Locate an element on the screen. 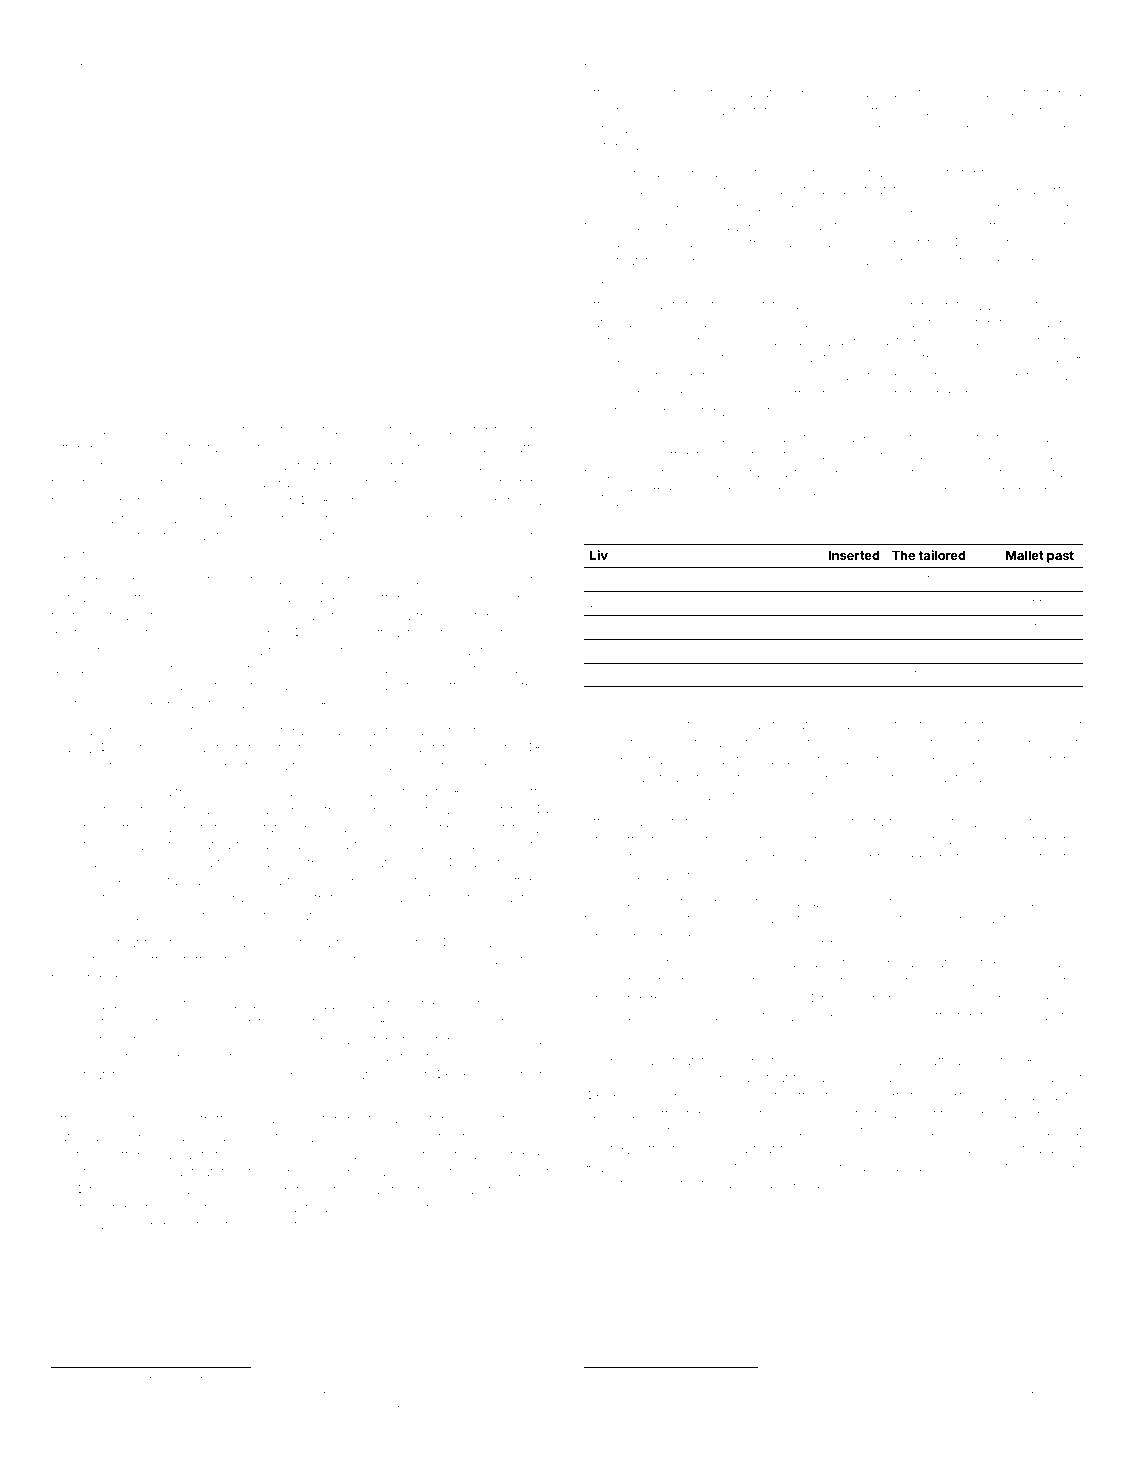 The height and width of the screenshot is (1468, 1134). hygrometer is located at coordinates (1002, 95).
